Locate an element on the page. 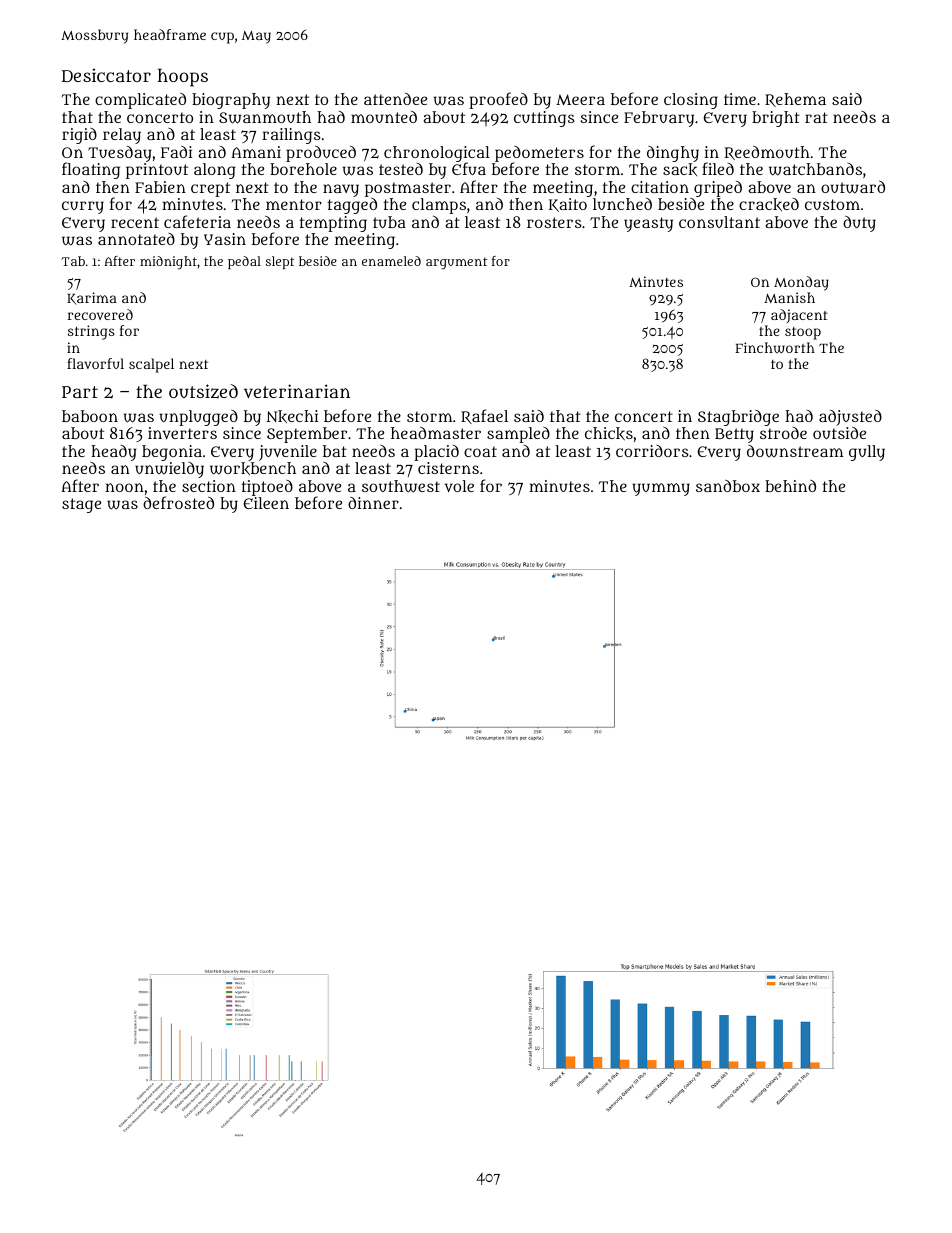 Image resolution: width=952 pixels, height=1233 pixels. yummy is located at coordinates (661, 489).
